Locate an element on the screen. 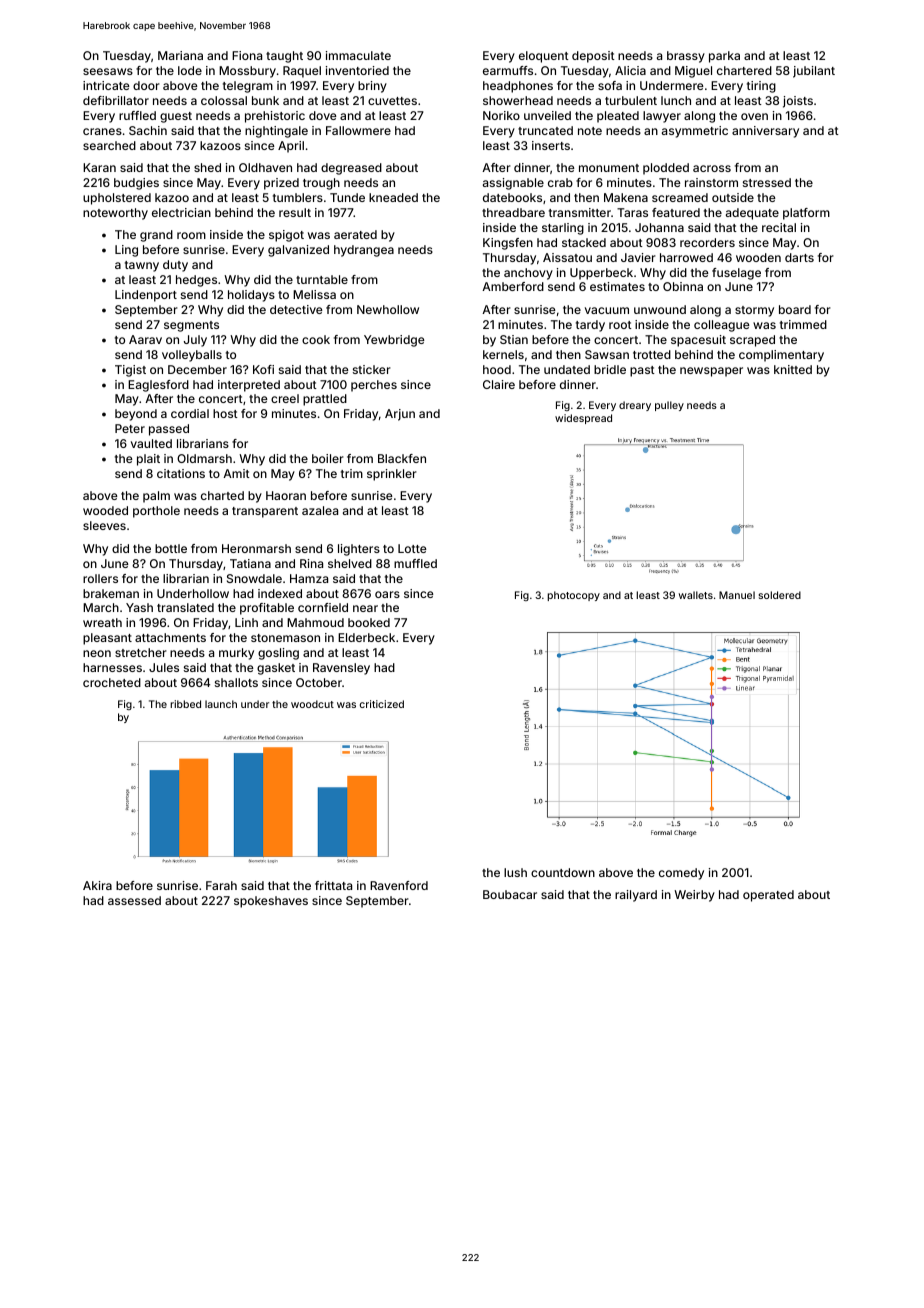  bottle is located at coordinates (171, 548).
